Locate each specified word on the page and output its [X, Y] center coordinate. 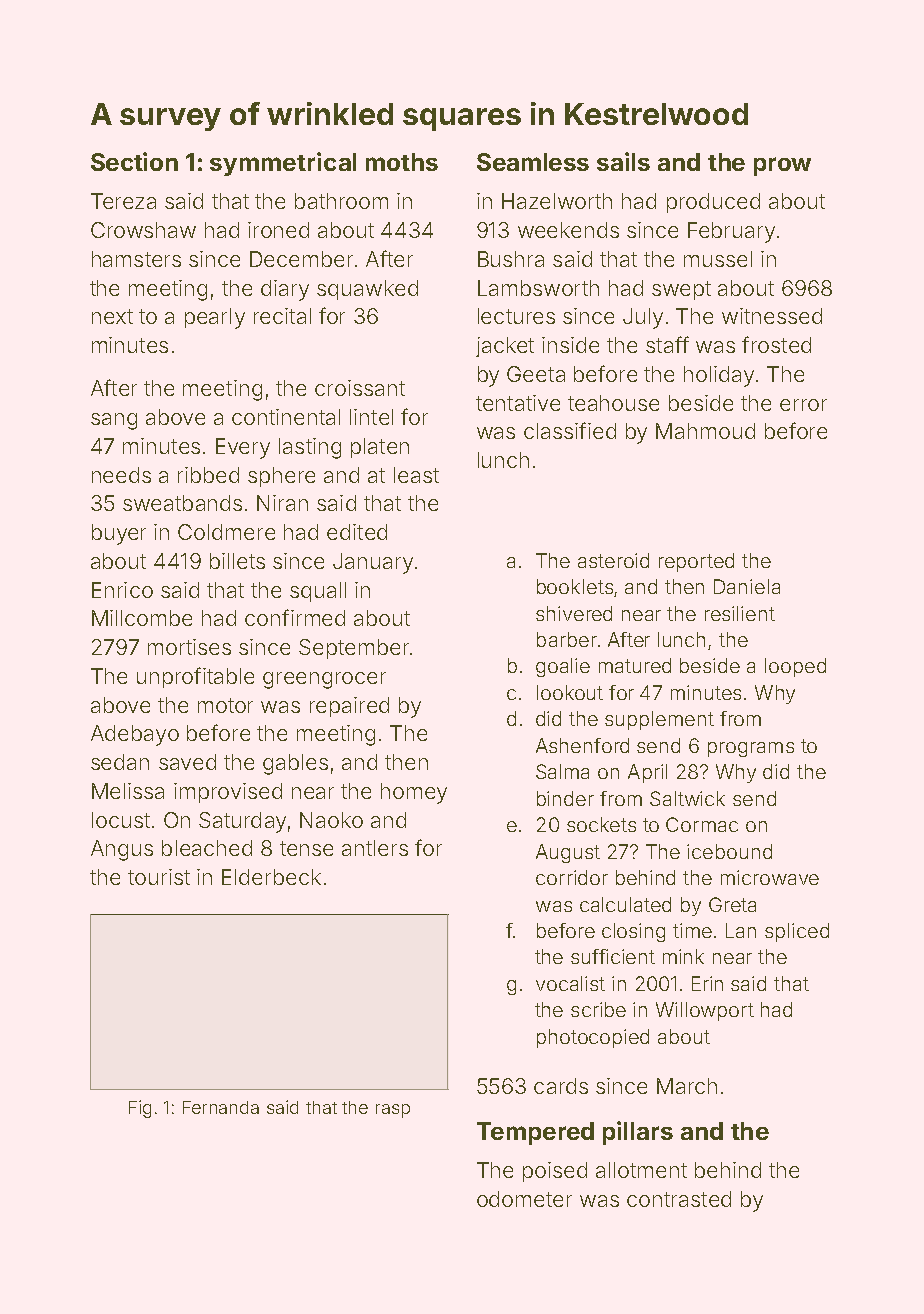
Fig [140, 1109]
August [568, 853]
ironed [278, 230]
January [373, 563]
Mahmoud [705, 431]
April [647, 773]
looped [795, 667]
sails [623, 161]
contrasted [679, 1199]
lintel [371, 417]
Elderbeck [271, 877]
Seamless [533, 162]
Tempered [535, 1133]
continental [286, 417]
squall [318, 592]
